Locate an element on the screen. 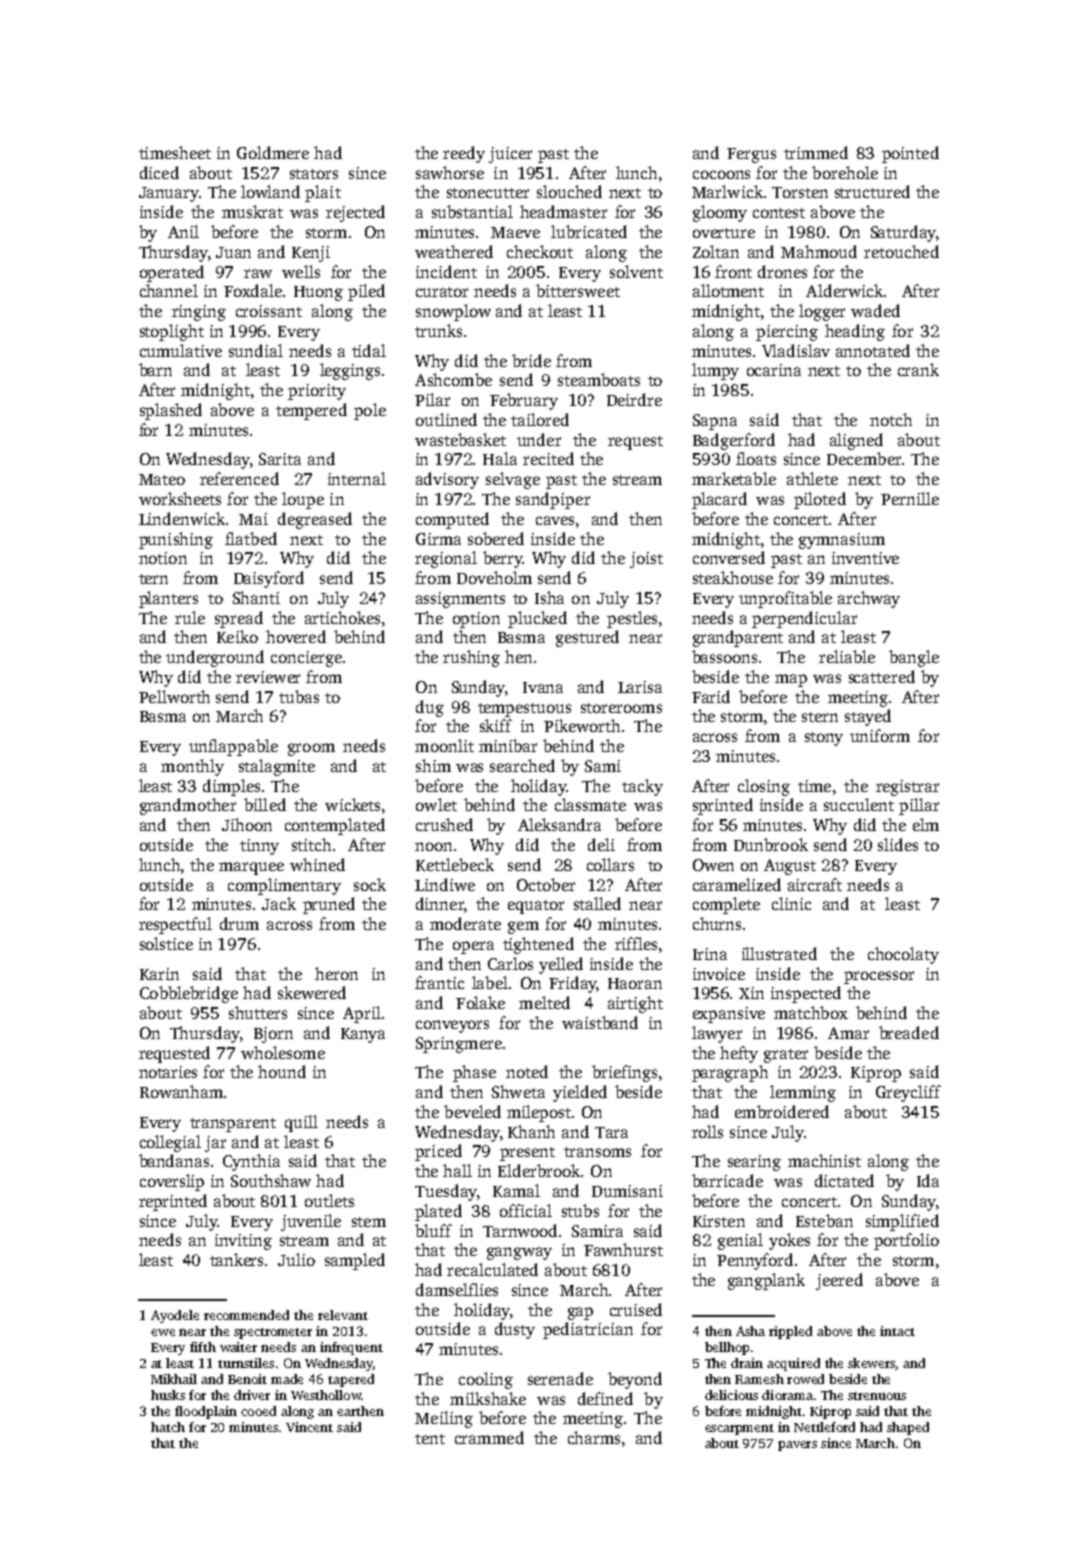 The width and height of the screenshot is (1078, 1562). grater is located at coordinates (786, 1056).
